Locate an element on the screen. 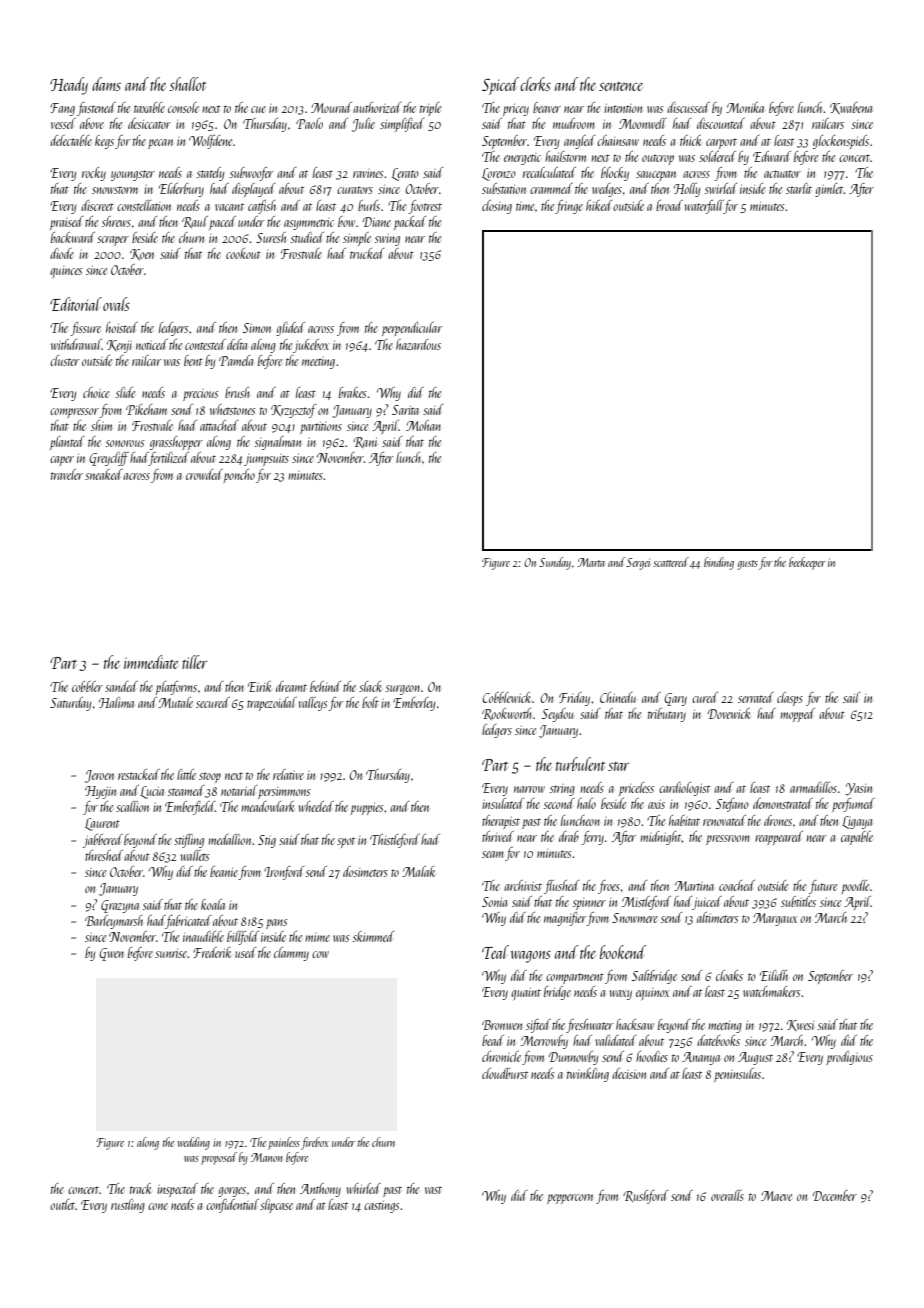  juiced is located at coordinates (707, 903).
